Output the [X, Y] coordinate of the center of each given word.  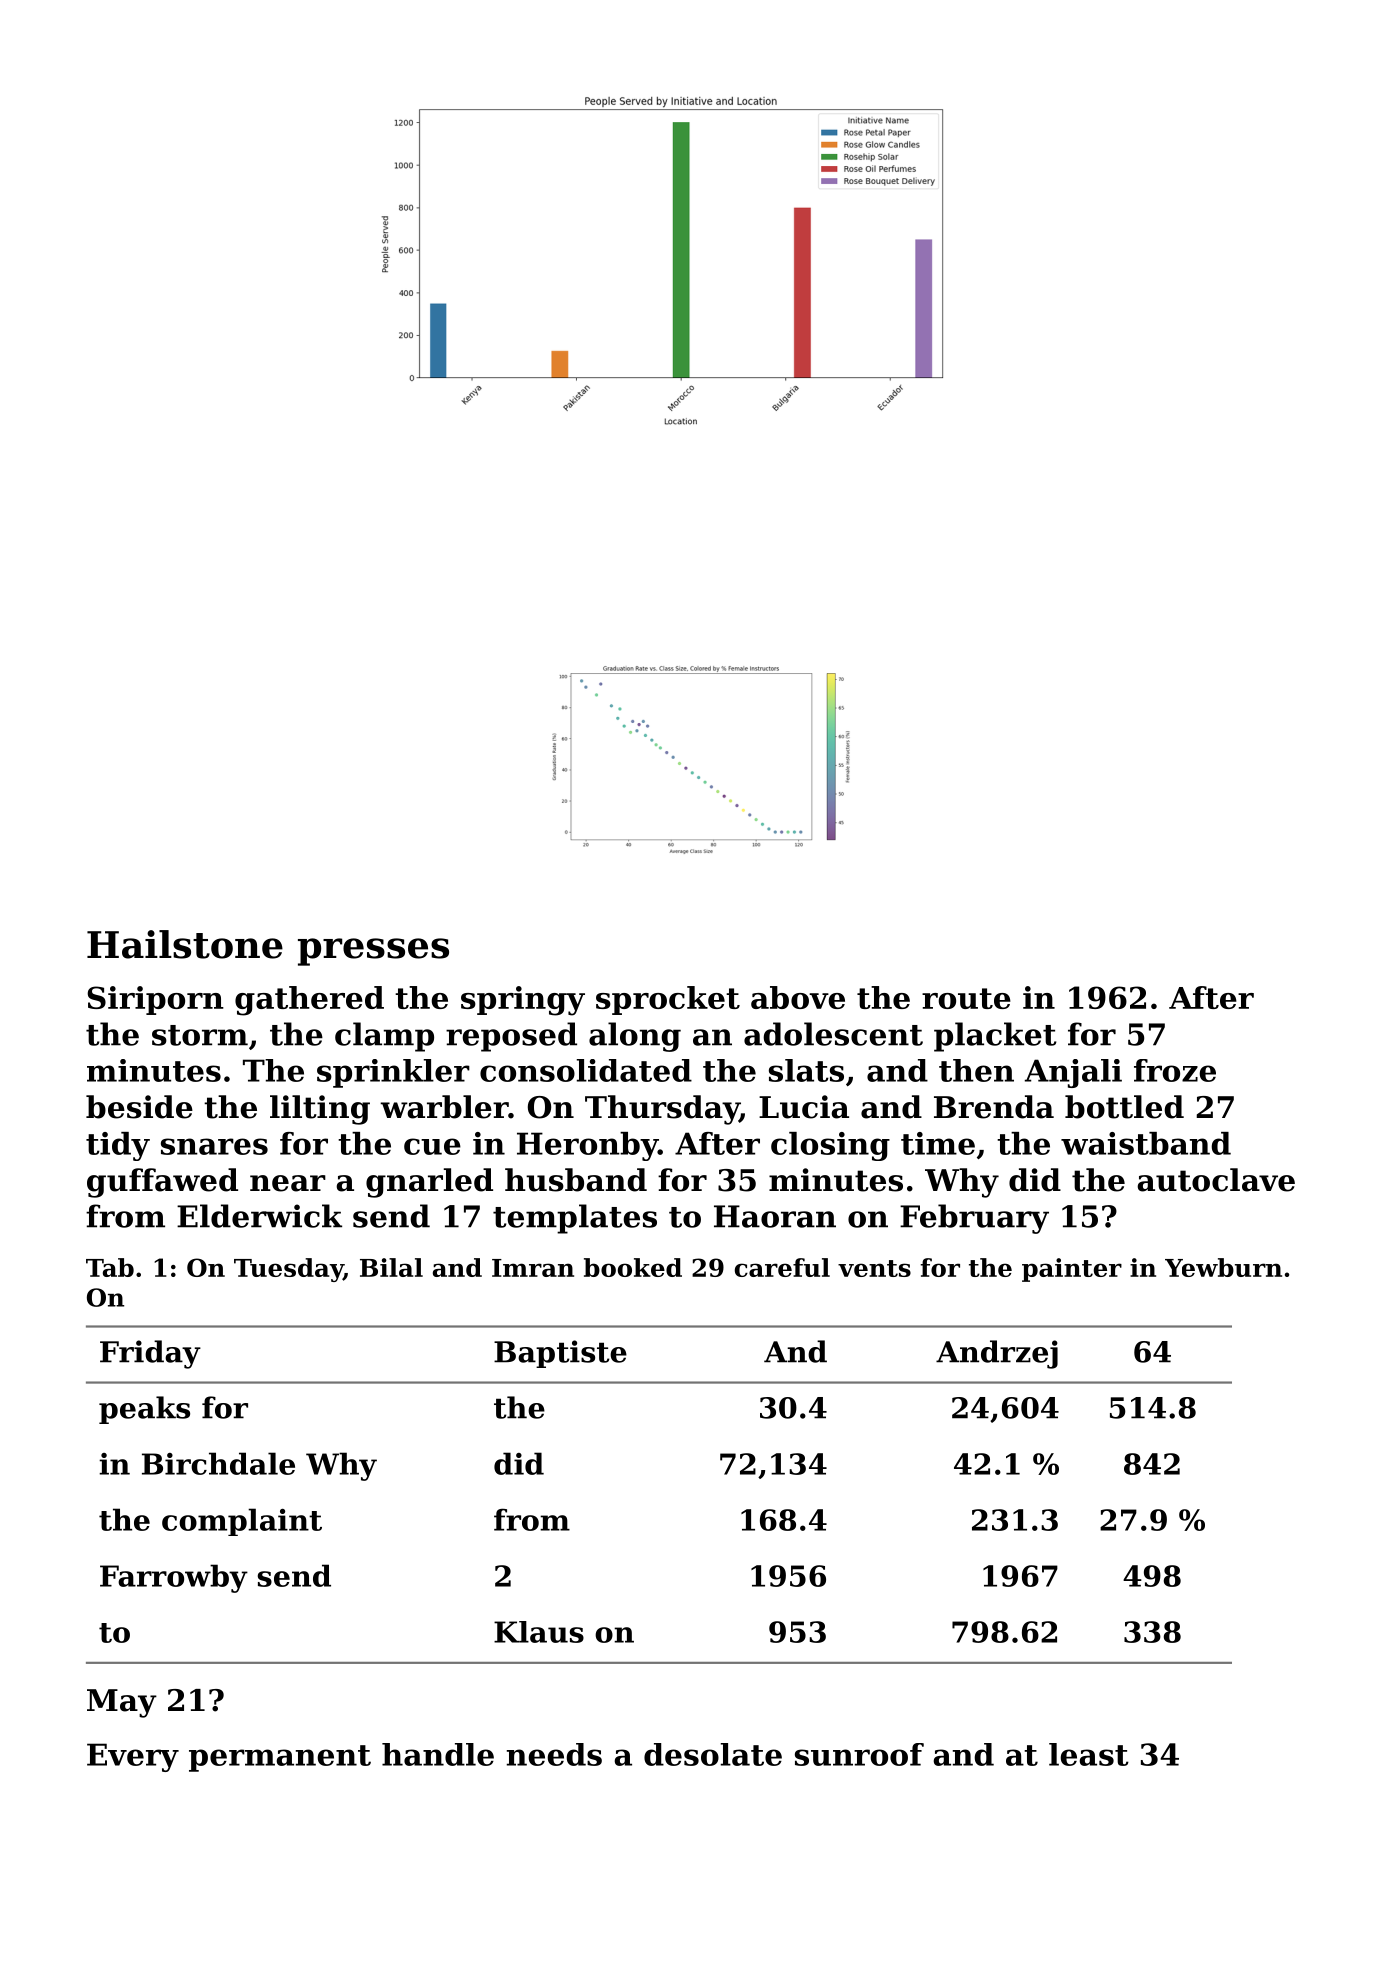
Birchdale [218, 1463]
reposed [511, 1037]
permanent [280, 1758]
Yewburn [1223, 1267]
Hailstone [185, 944]
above [798, 997]
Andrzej [997, 1354]
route [966, 998]
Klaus [539, 1632]
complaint [242, 1522]
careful [782, 1267]
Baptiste [560, 1354]
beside [139, 1107]
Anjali [1073, 1073]
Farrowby [174, 1578]
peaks [144, 1410]
